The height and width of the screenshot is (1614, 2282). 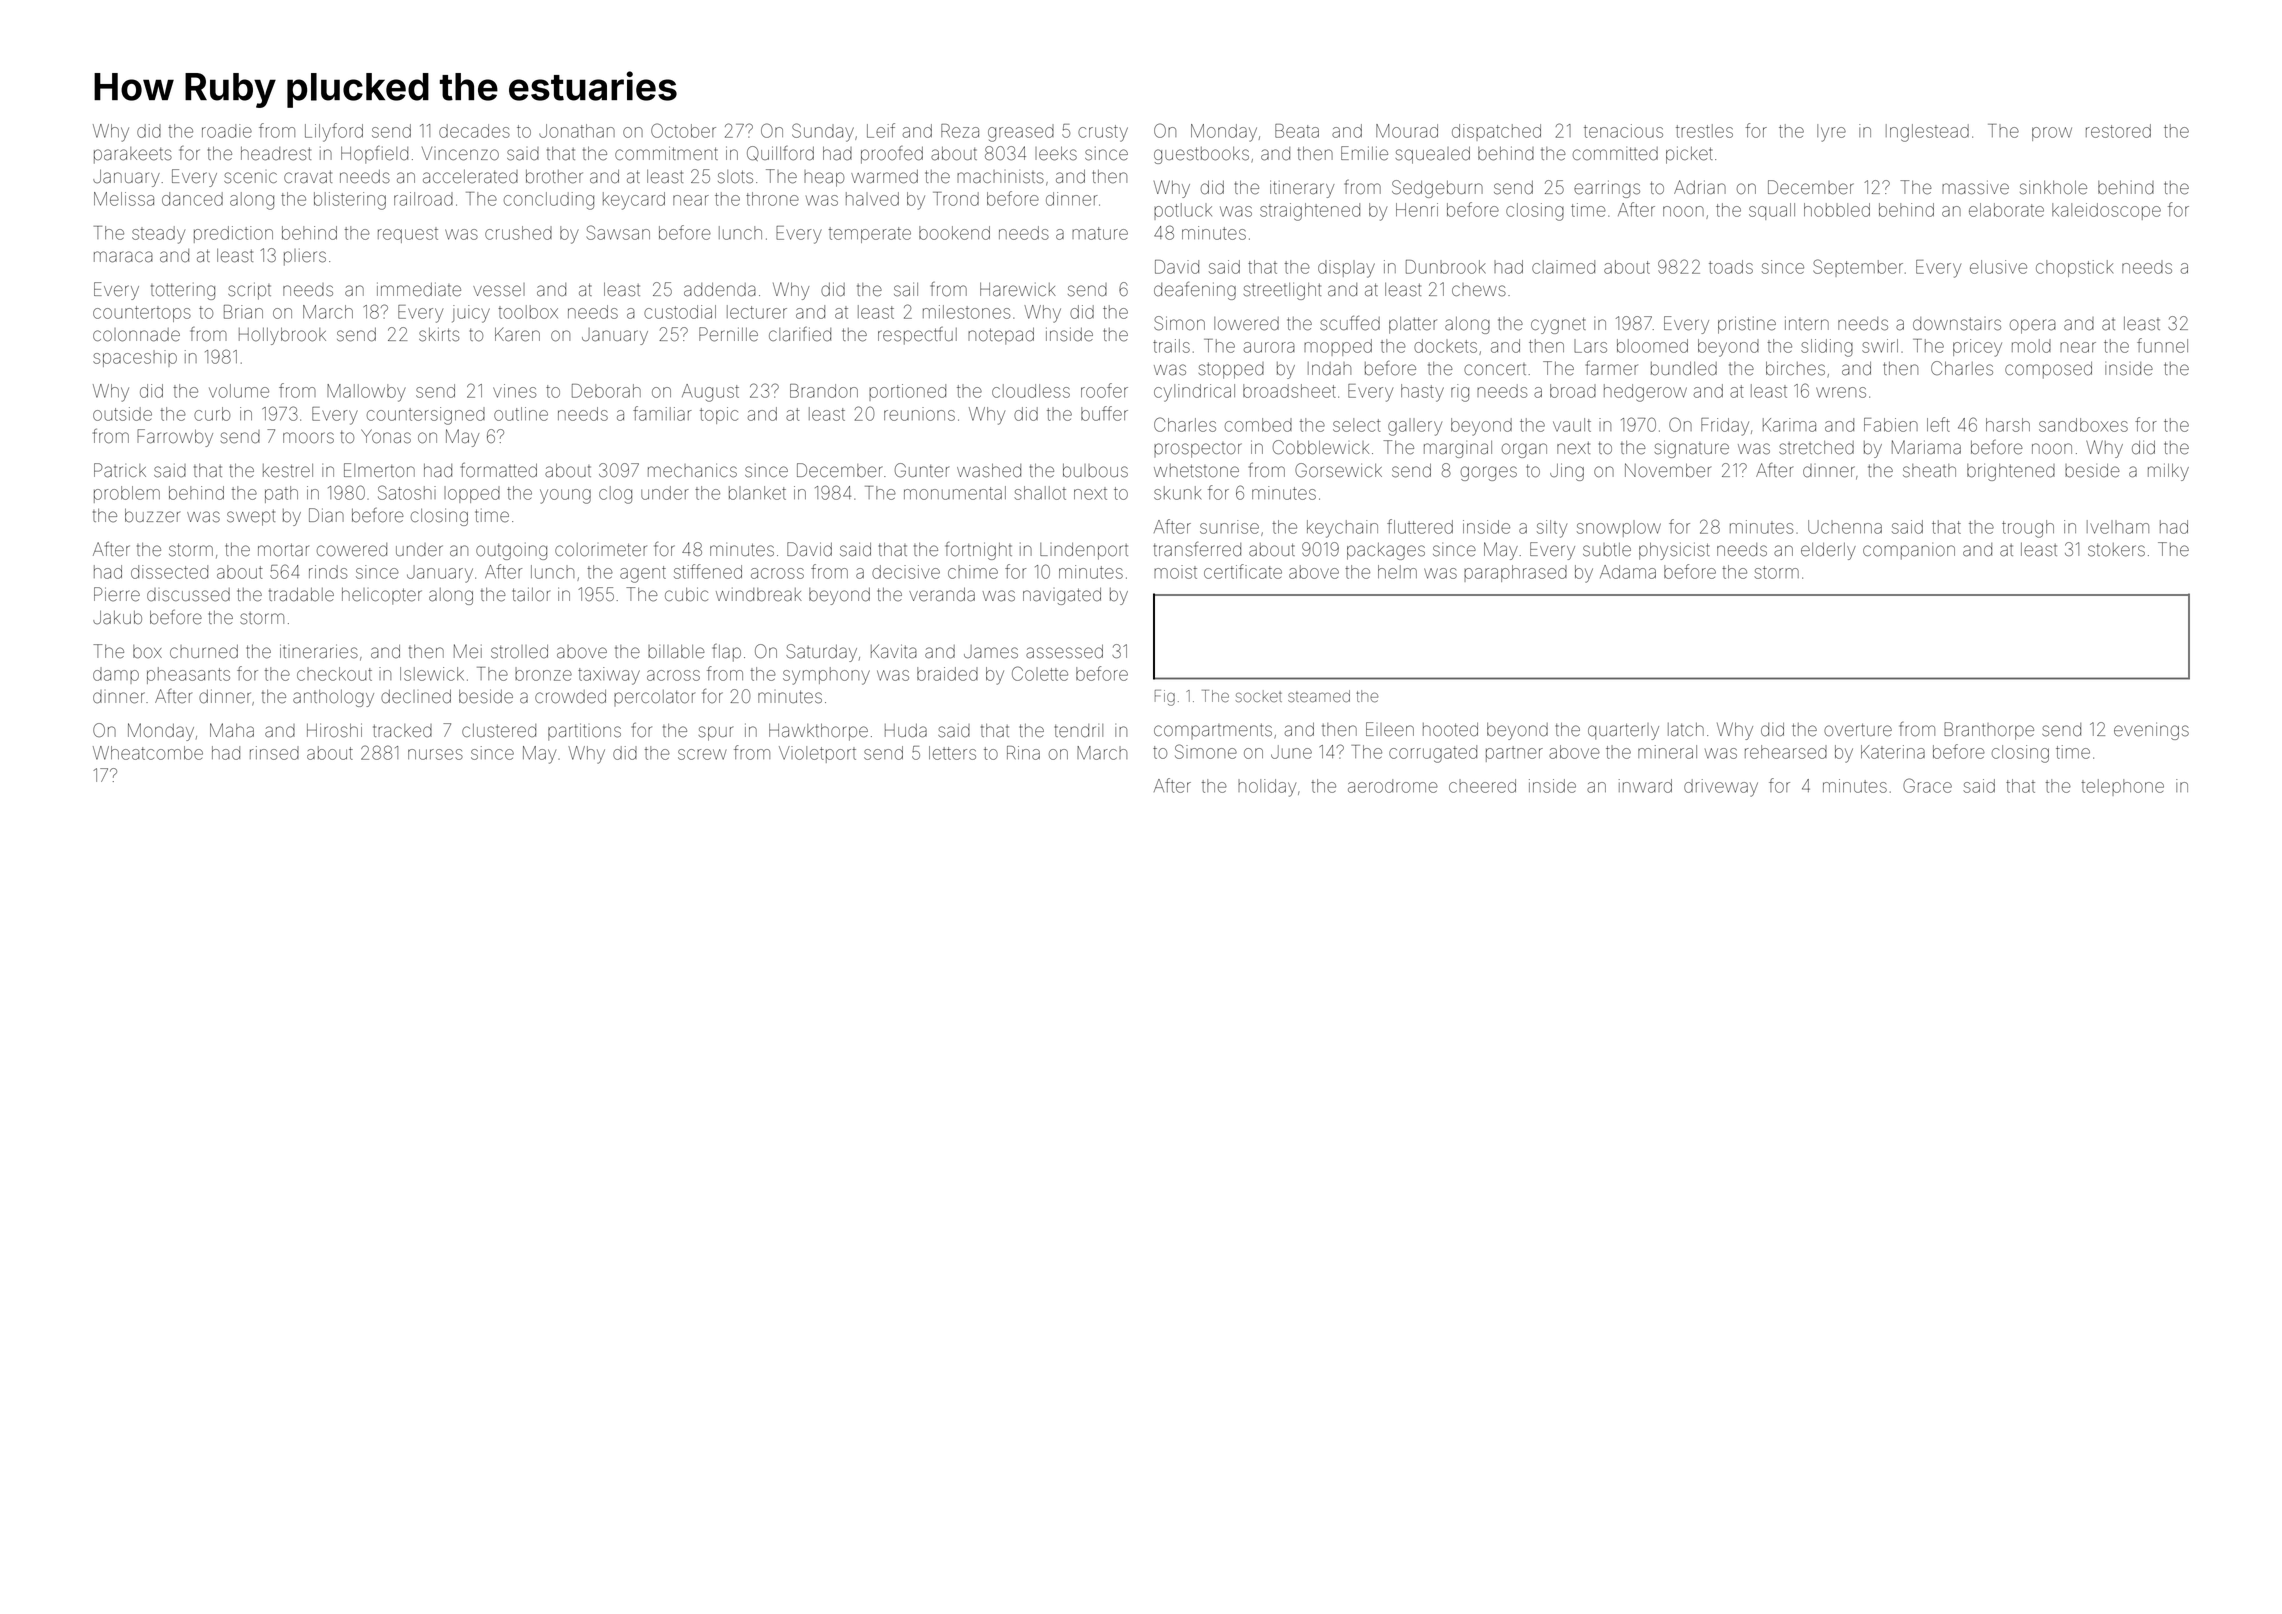 What do you see at coordinates (577, 131) in the screenshot?
I see `Jonathan` at bounding box center [577, 131].
